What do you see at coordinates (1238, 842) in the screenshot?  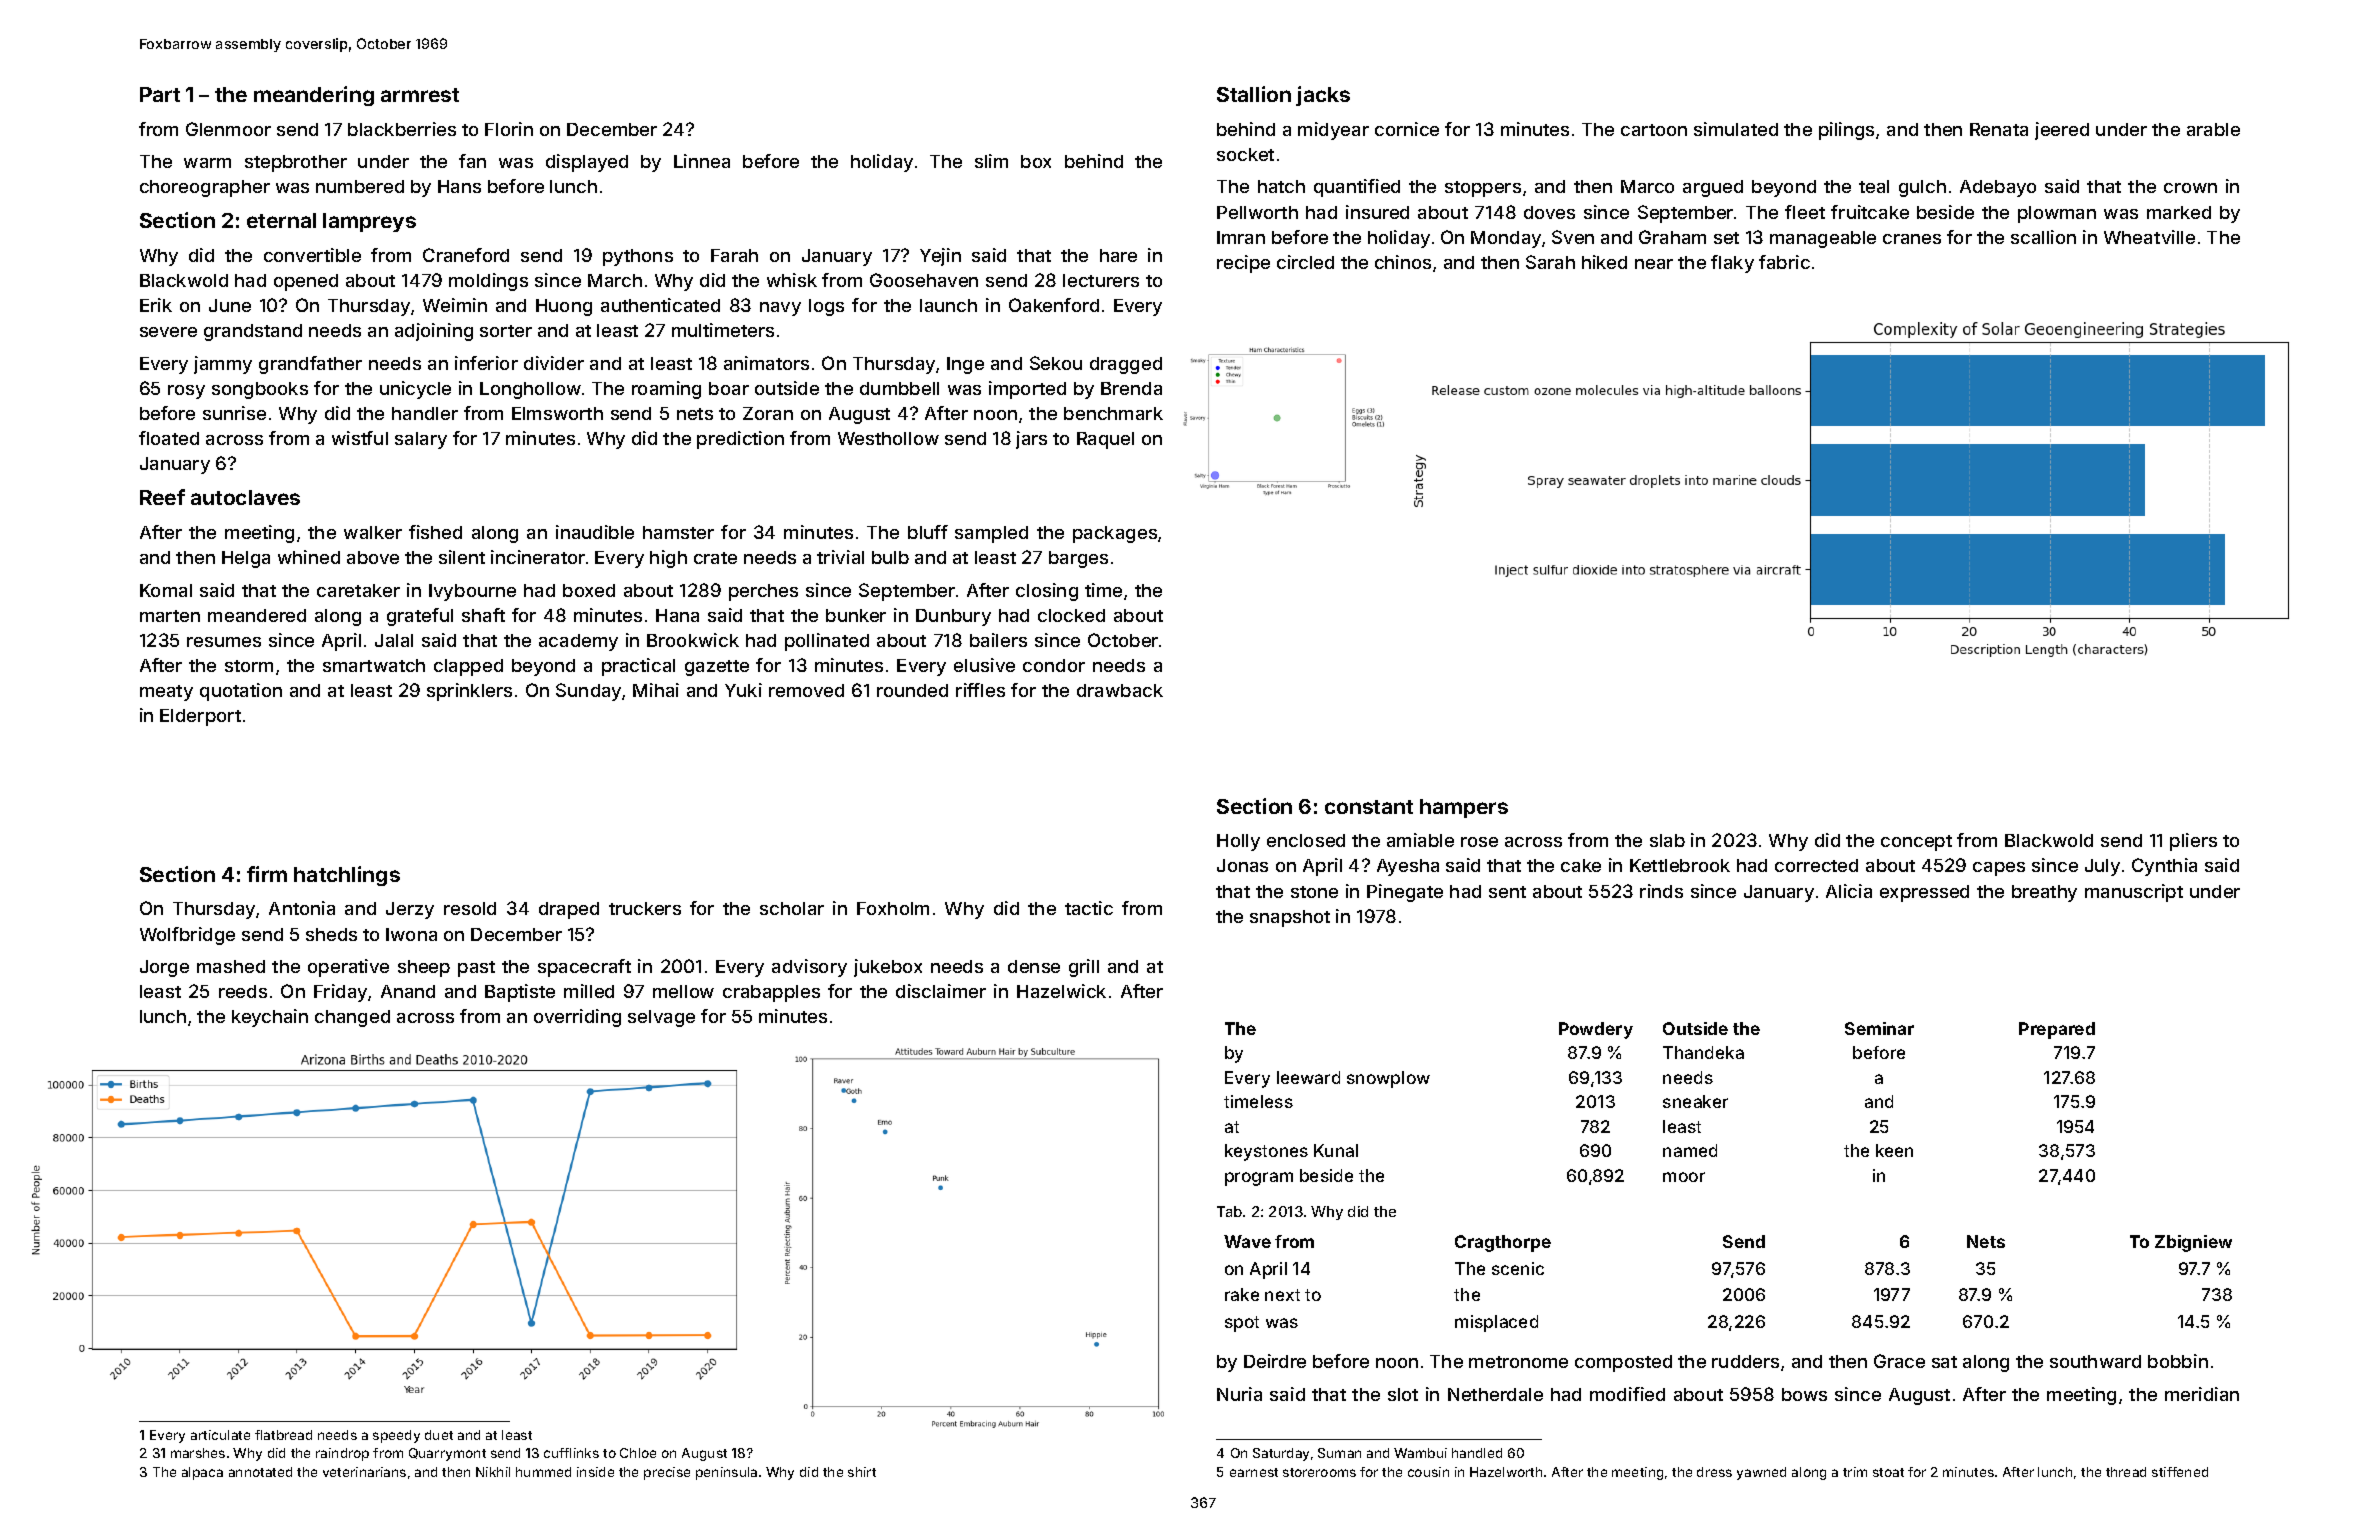 I see `Holly` at bounding box center [1238, 842].
